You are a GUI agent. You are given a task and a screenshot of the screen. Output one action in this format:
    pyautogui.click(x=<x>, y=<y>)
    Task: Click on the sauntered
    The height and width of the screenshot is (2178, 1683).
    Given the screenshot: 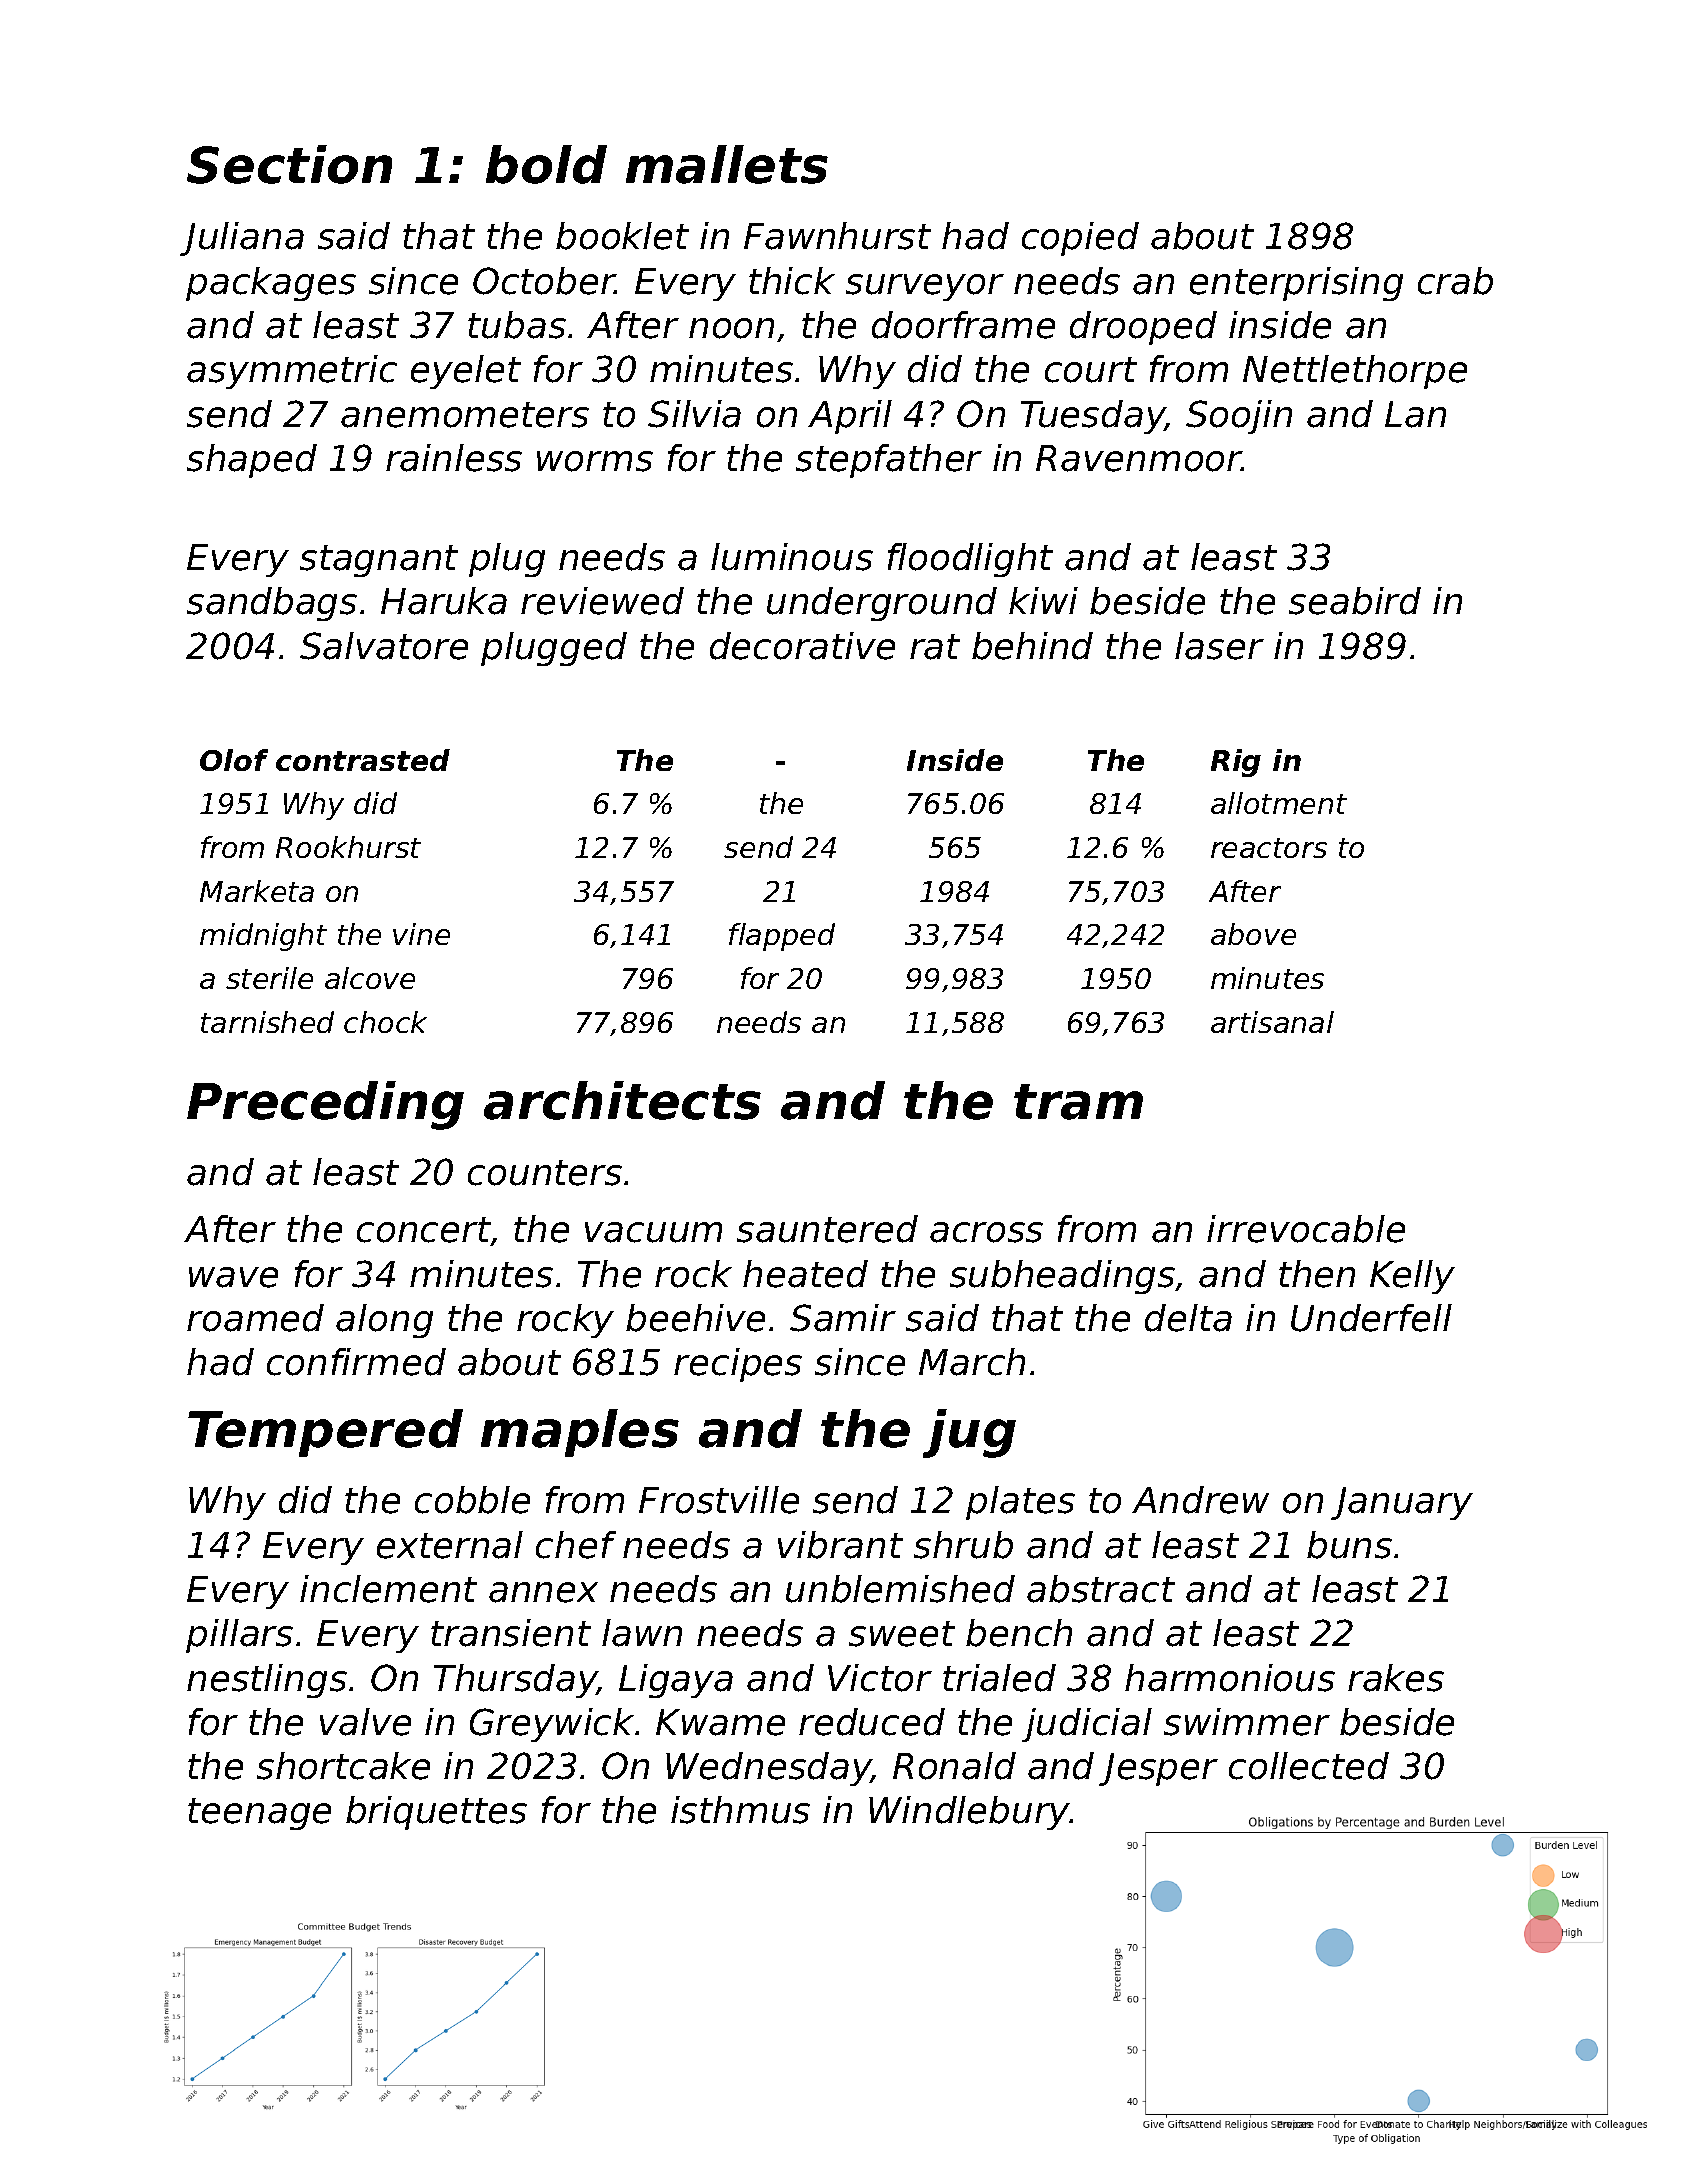 What is the action you would take?
    pyautogui.click(x=827, y=1229)
